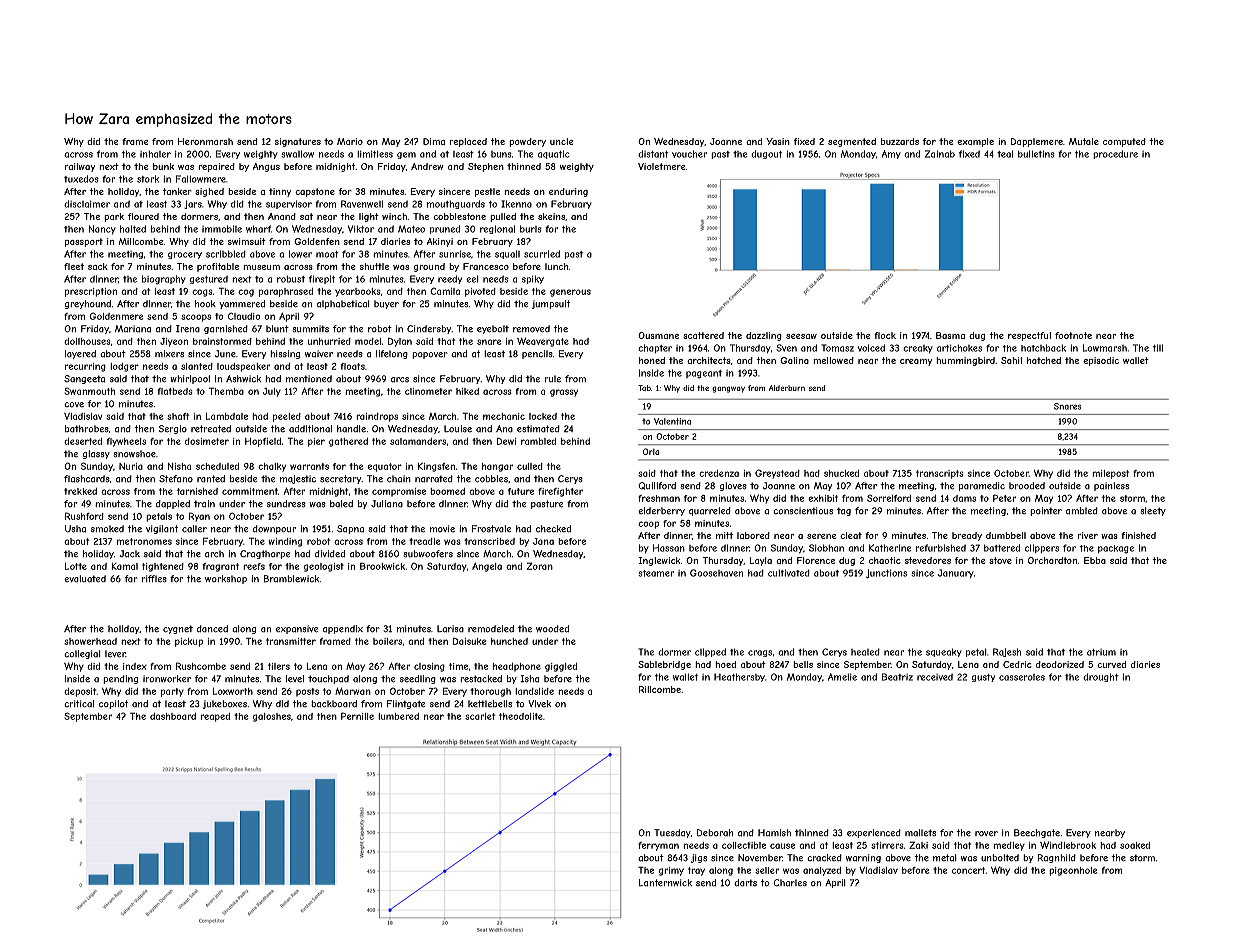  Describe the element at coordinates (665, 883) in the screenshot. I see `Lanternwick` at that location.
